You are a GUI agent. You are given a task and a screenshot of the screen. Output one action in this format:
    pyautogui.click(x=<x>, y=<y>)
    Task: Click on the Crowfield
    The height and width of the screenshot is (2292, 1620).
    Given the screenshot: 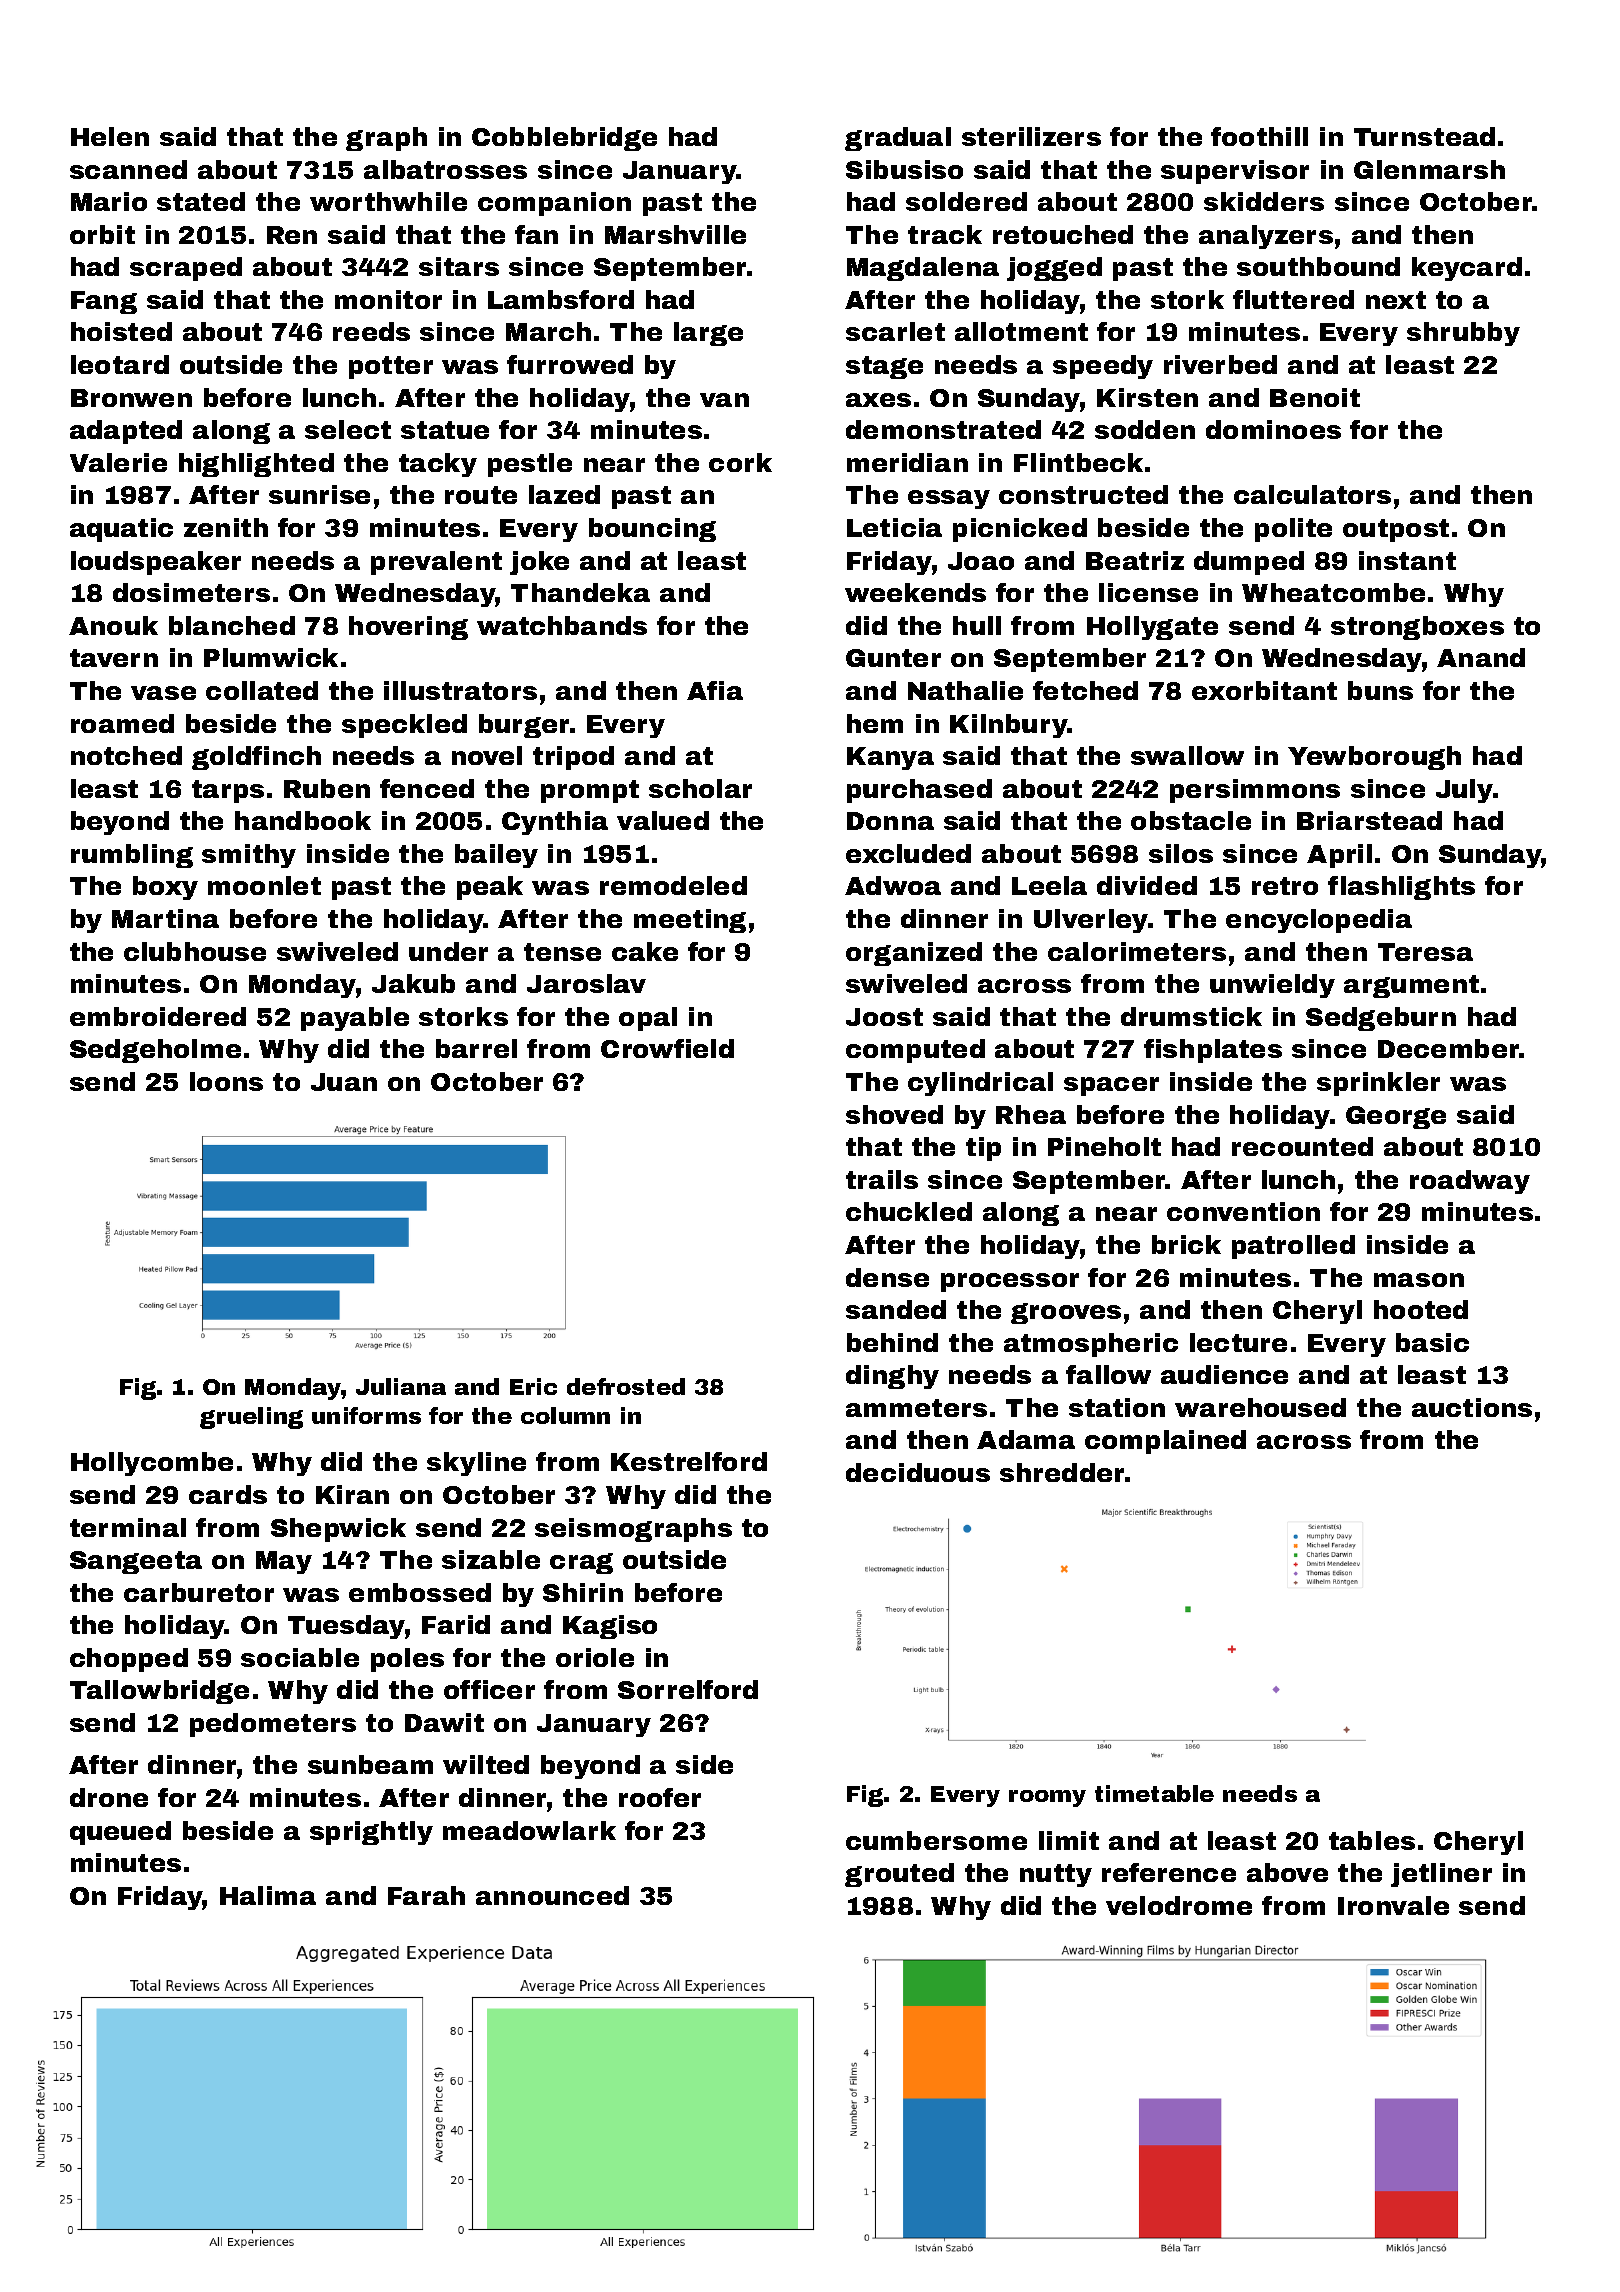 What is the action you would take?
    pyautogui.click(x=667, y=1048)
